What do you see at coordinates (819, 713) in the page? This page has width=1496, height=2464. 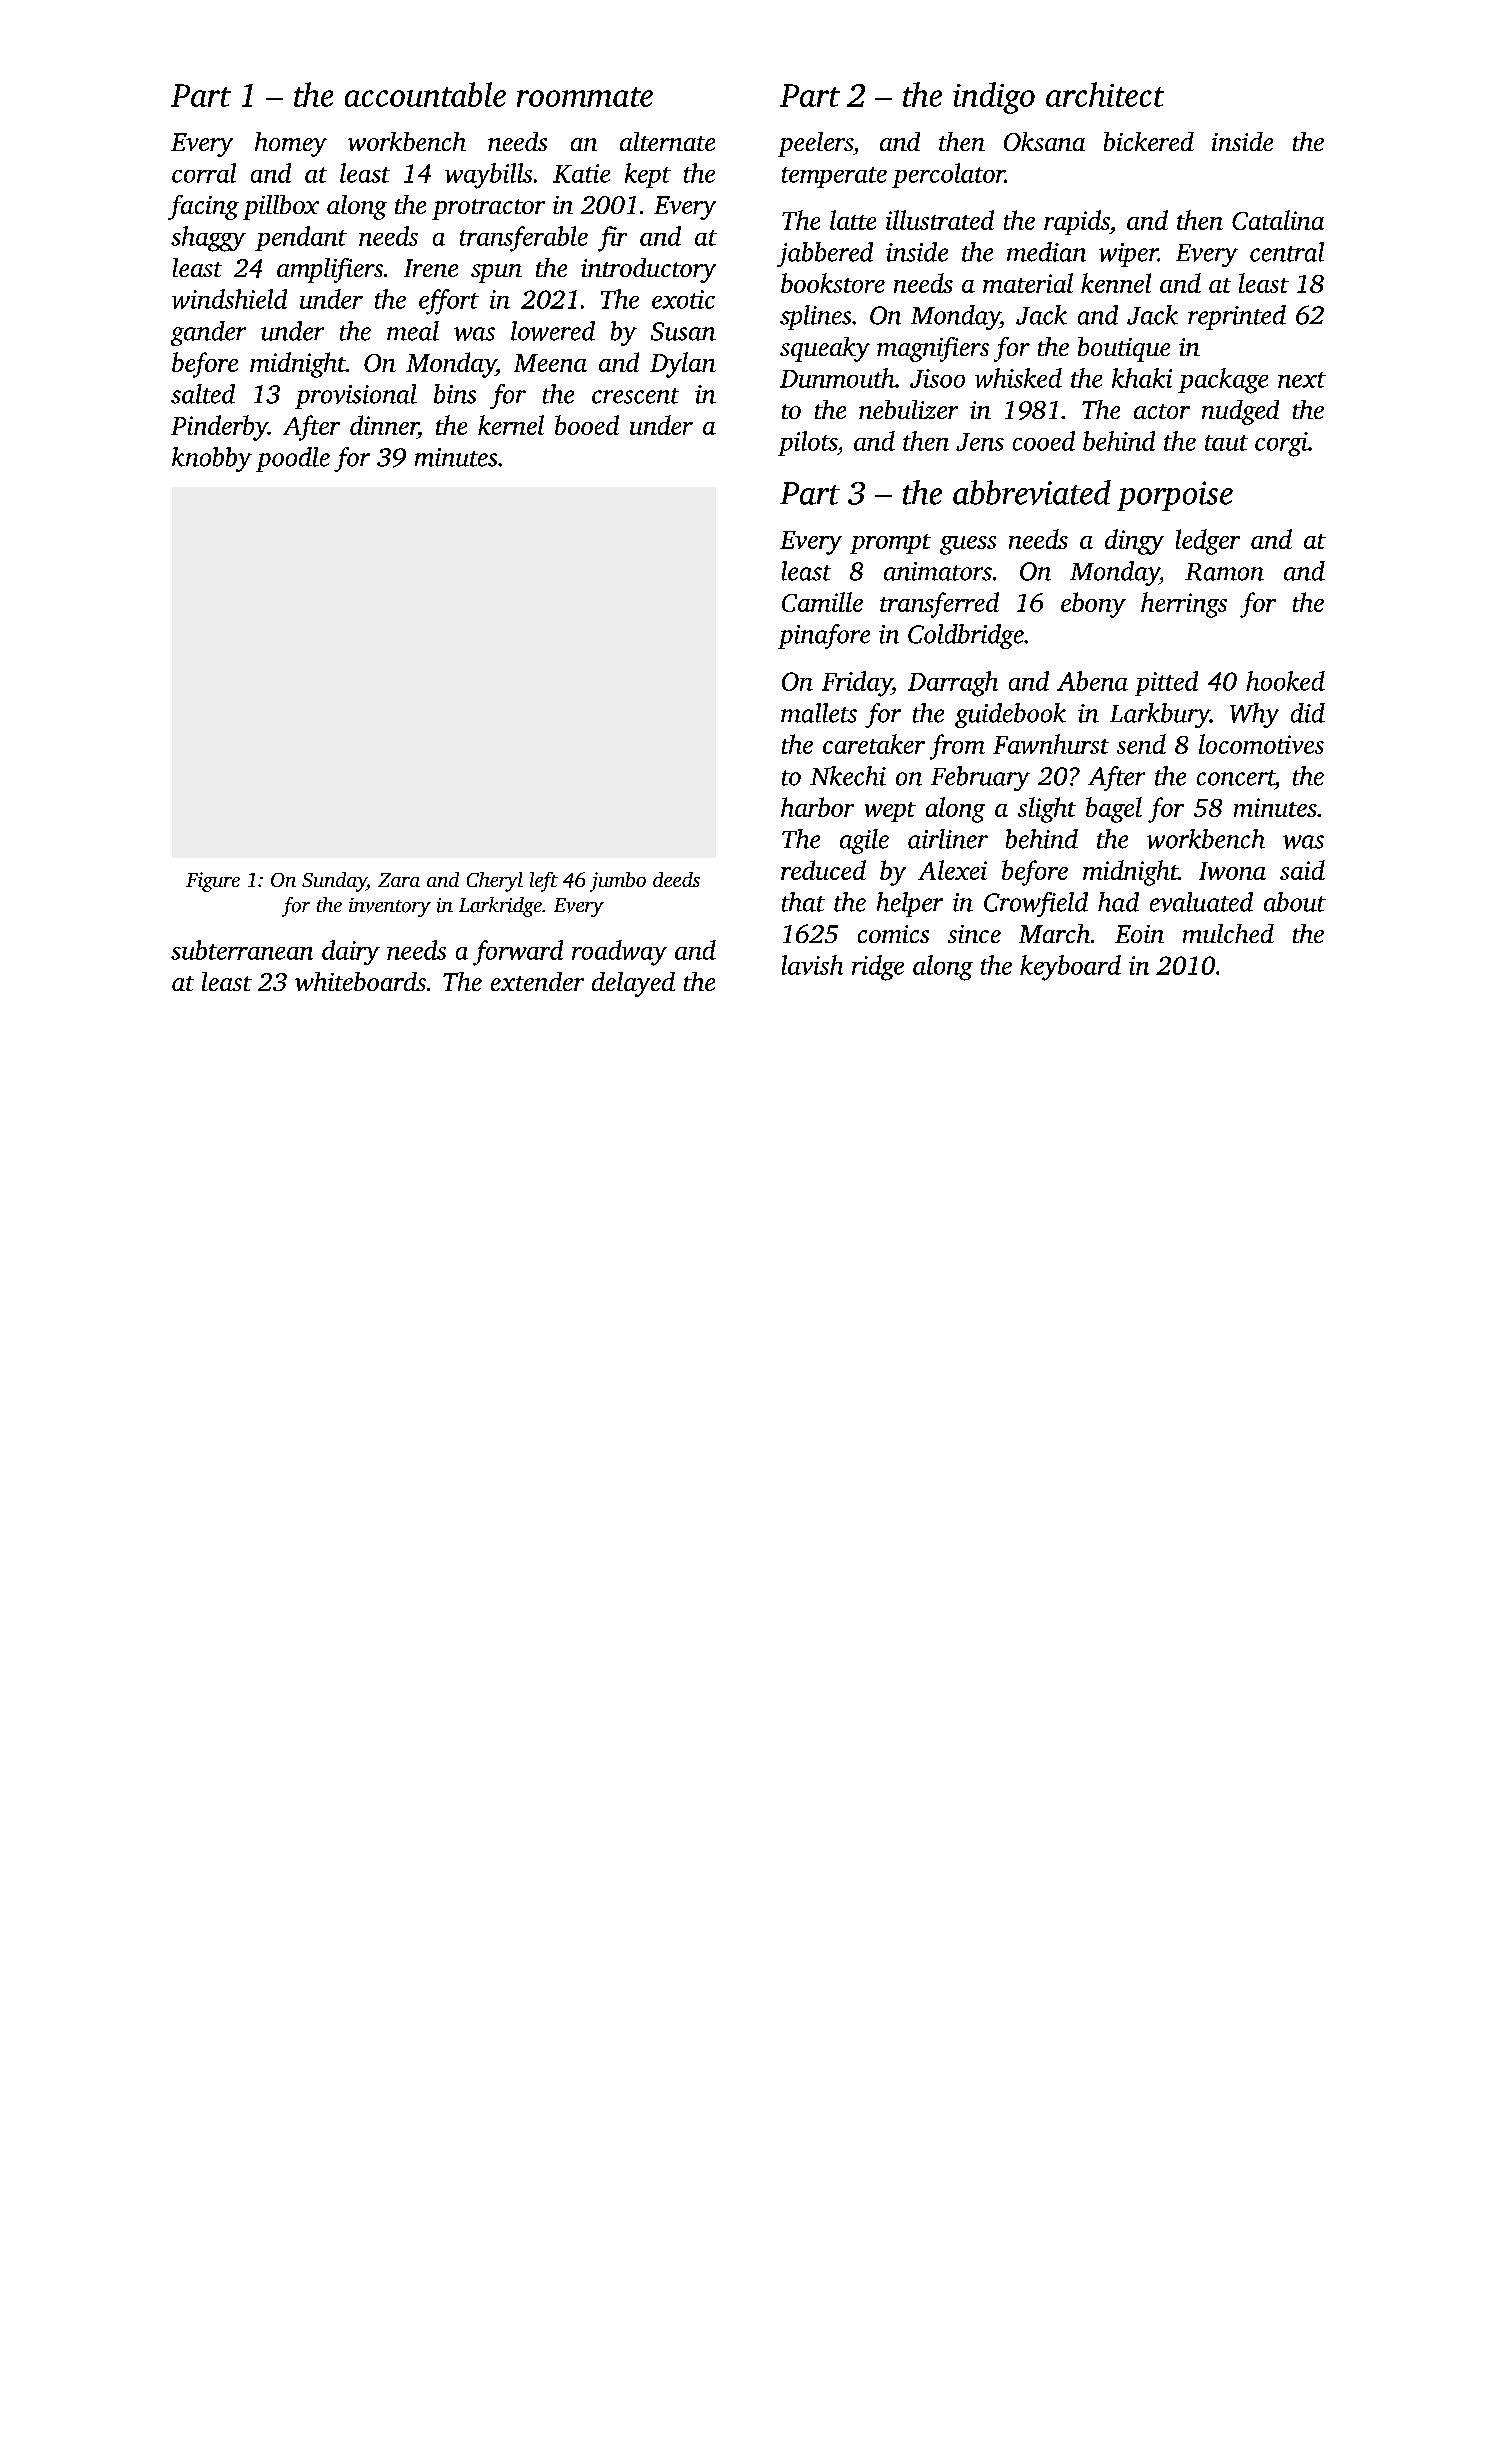 I see `mallets` at bounding box center [819, 713].
